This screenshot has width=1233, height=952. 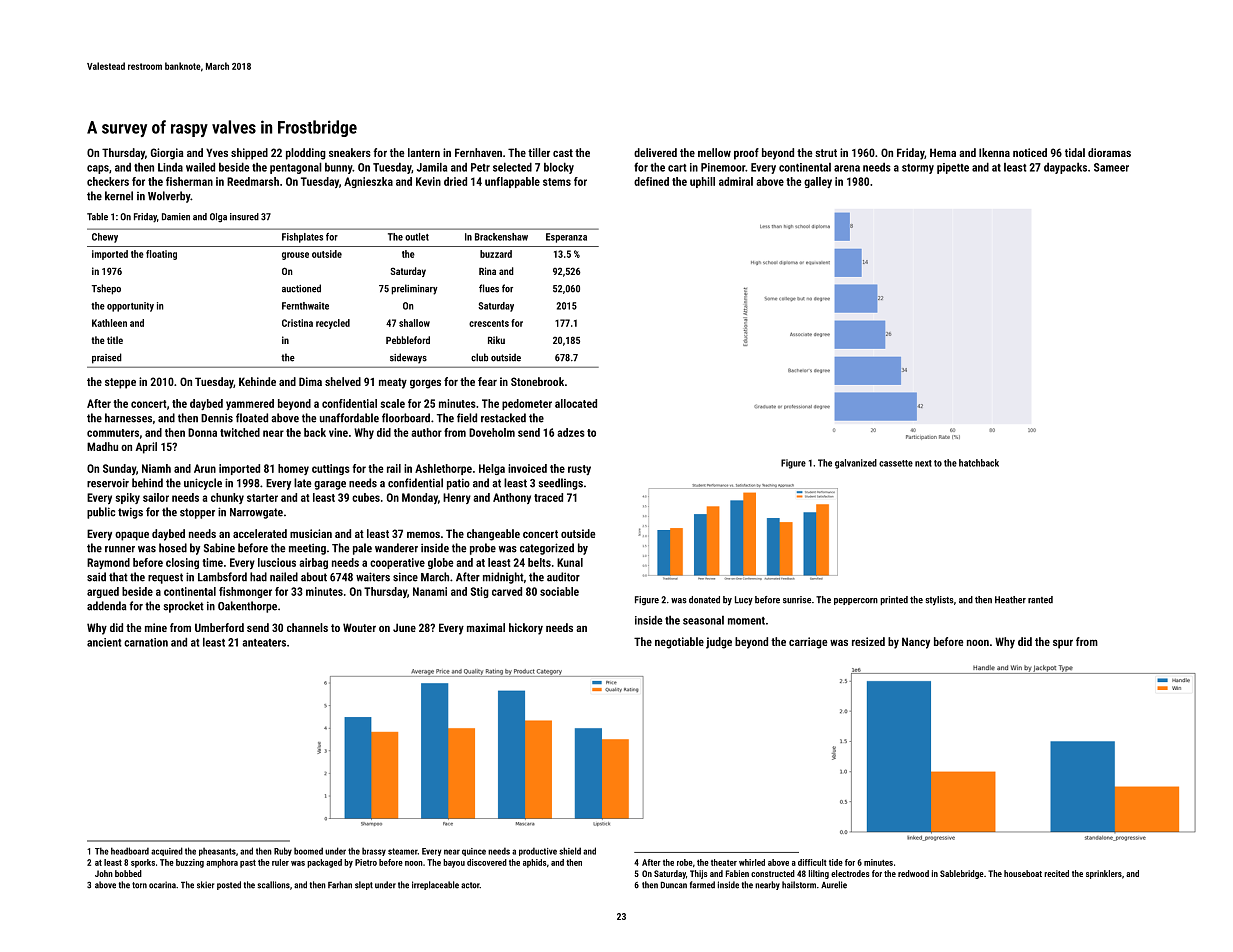 What do you see at coordinates (923, 463) in the screenshot?
I see `next` at bounding box center [923, 463].
